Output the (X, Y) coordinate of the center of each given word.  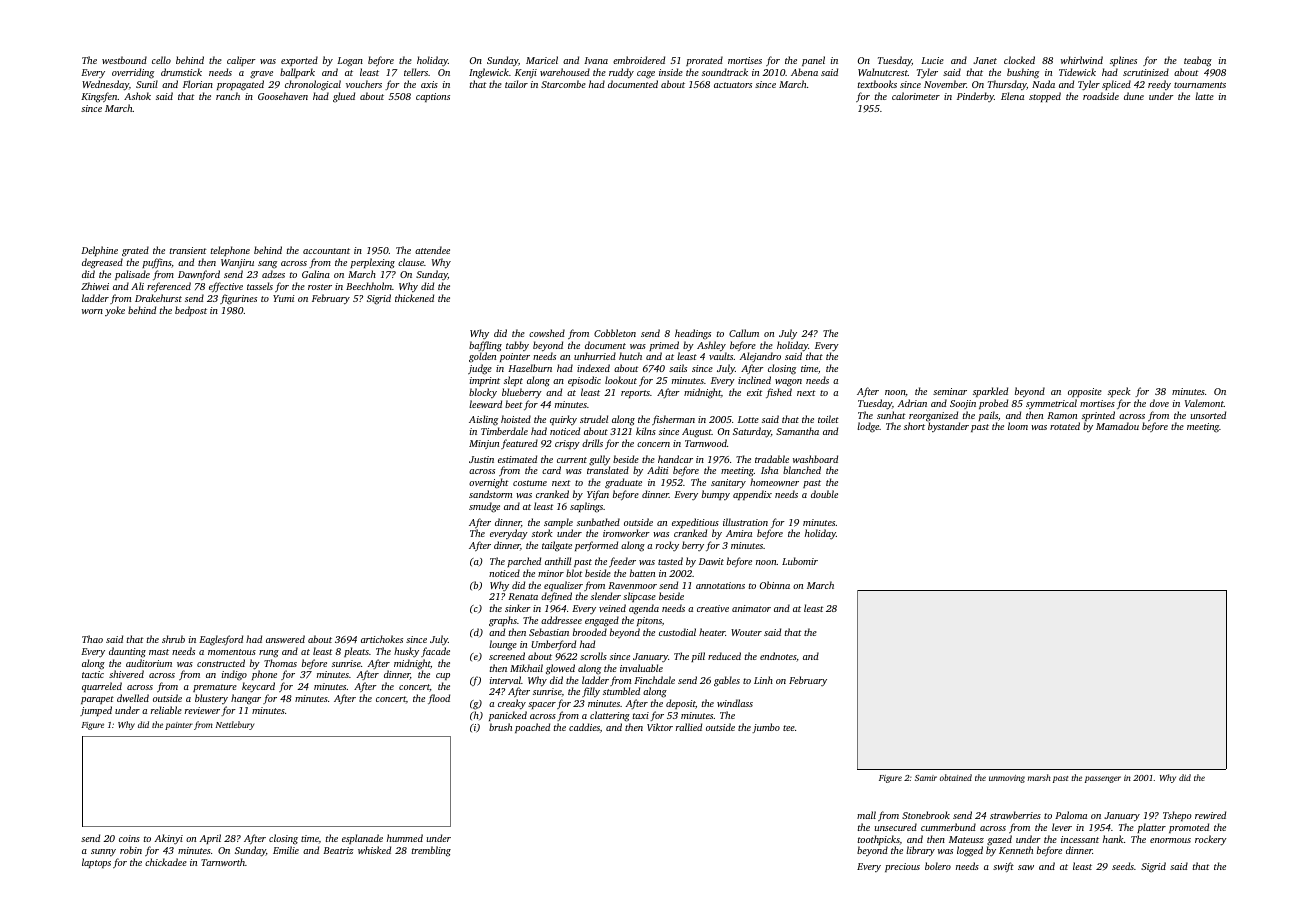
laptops (96, 863)
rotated (1065, 426)
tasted (670, 561)
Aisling (483, 420)
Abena (804, 72)
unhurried (595, 356)
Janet (985, 60)
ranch (228, 96)
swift (1003, 867)
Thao (92, 639)
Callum (744, 333)
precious (902, 867)
